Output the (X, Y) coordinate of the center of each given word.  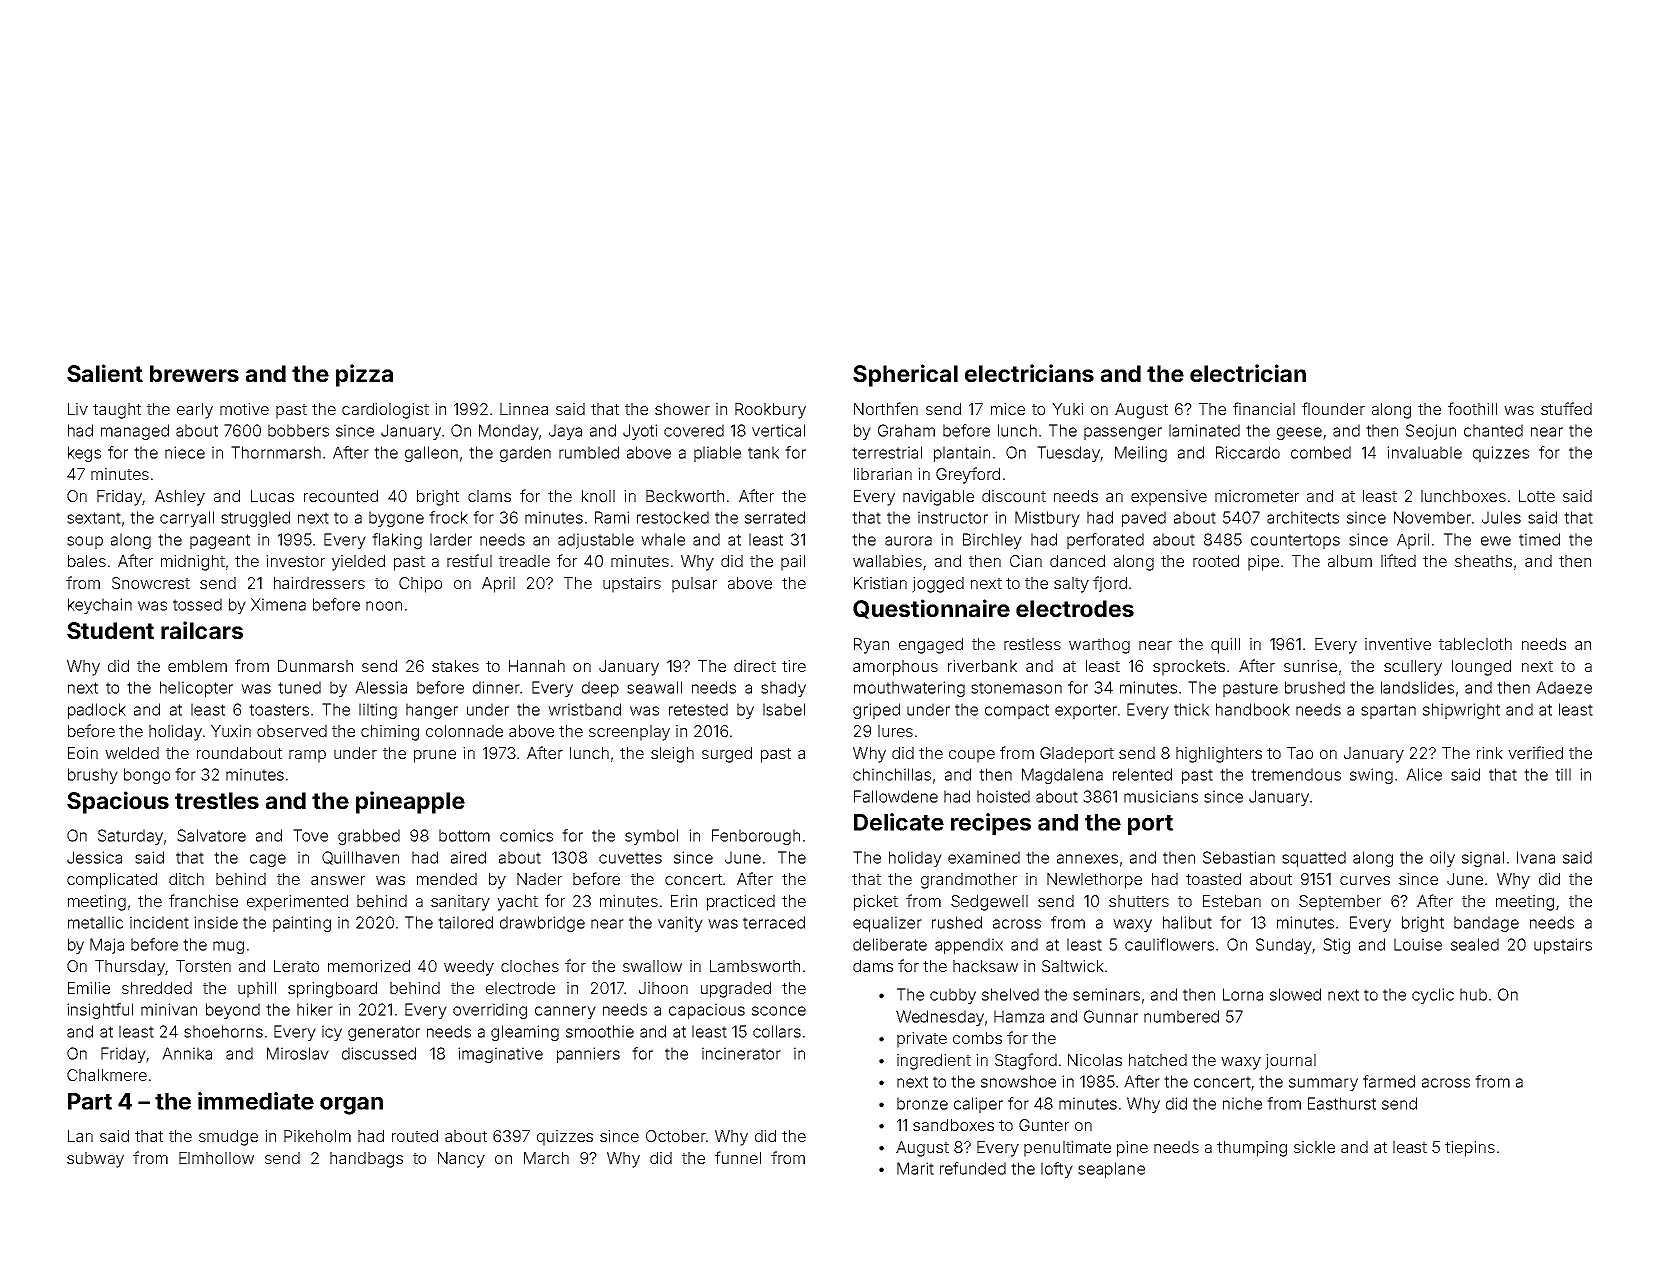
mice (1008, 409)
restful (469, 560)
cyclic (1433, 996)
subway (95, 1160)
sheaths (1483, 561)
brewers (194, 373)
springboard (332, 990)
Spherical (905, 375)
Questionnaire (931, 609)
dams (873, 966)
